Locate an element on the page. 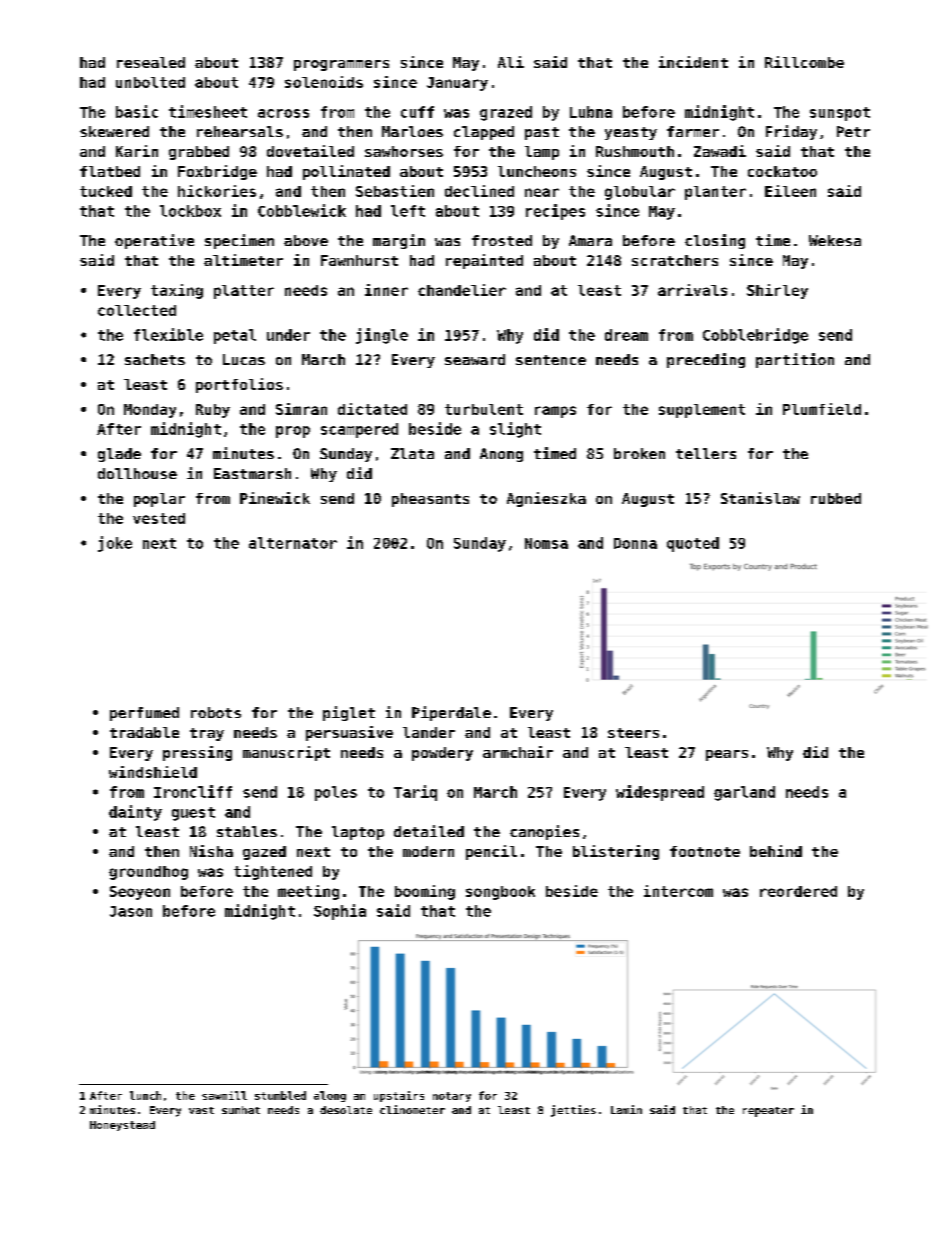 The width and height of the page is (952, 1233). repeater is located at coordinates (768, 1112).
